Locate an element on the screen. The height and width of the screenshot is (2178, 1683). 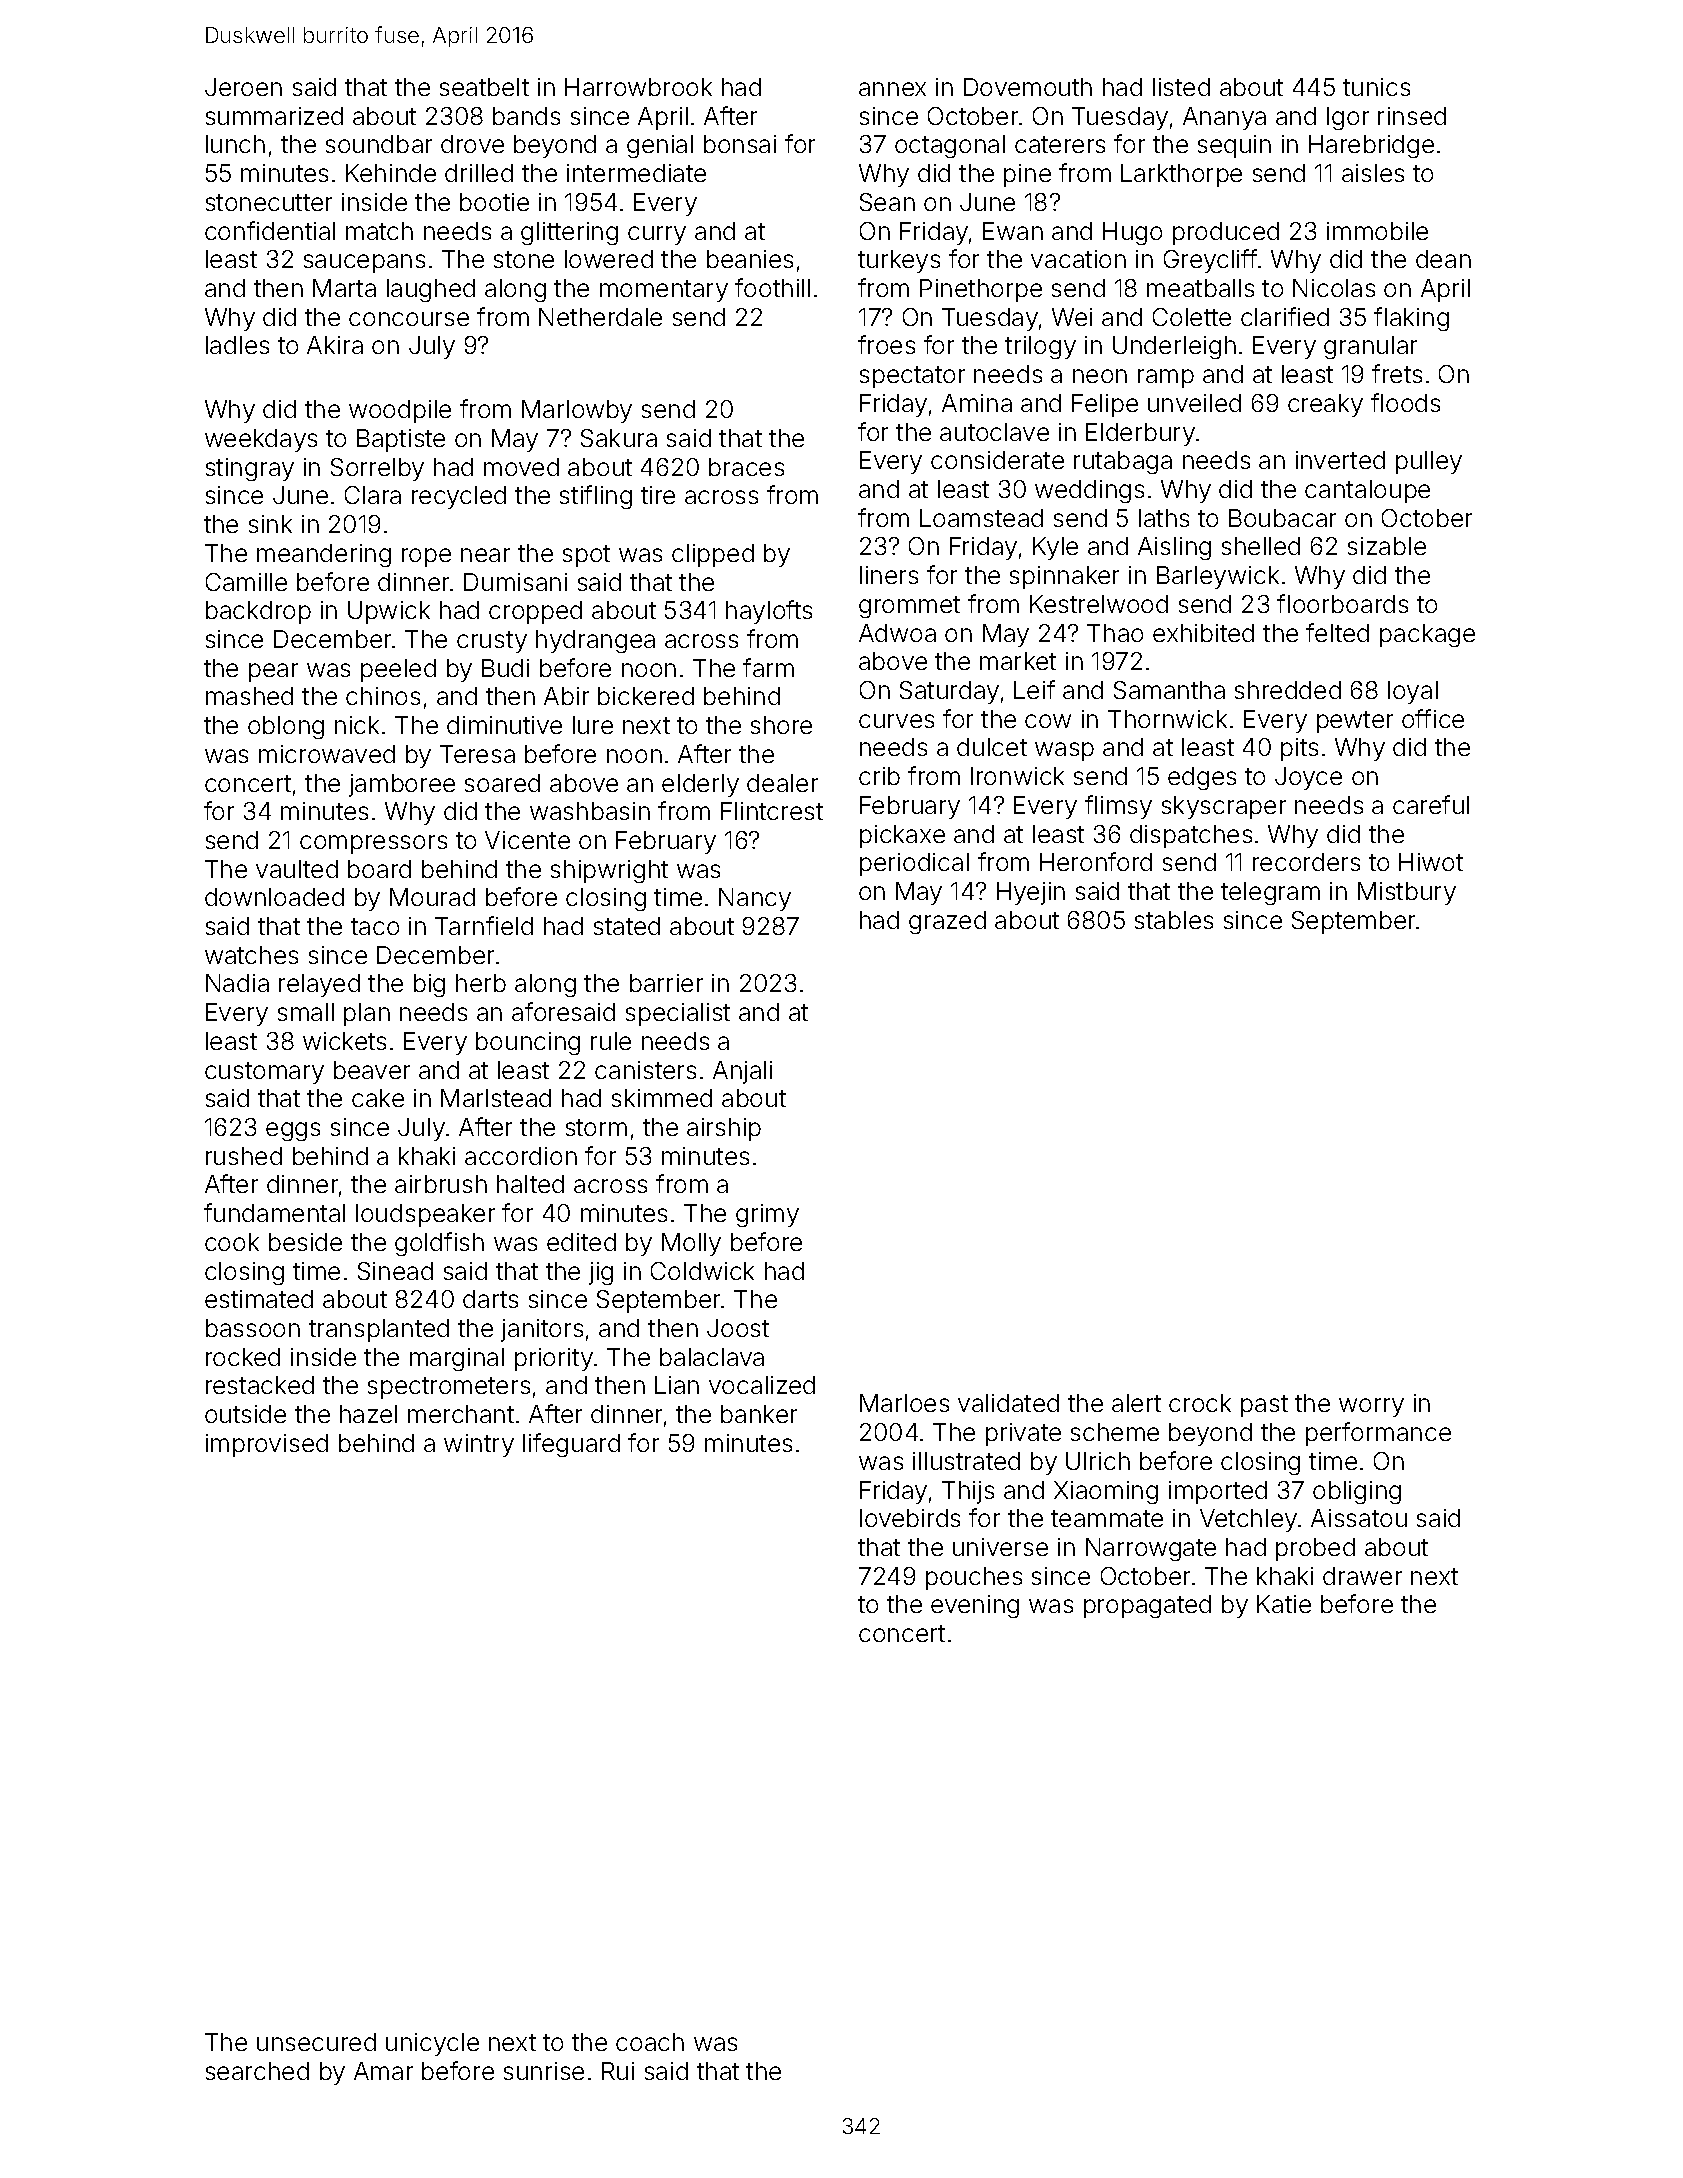
Harrowbrook is located at coordinates (638, 87).
